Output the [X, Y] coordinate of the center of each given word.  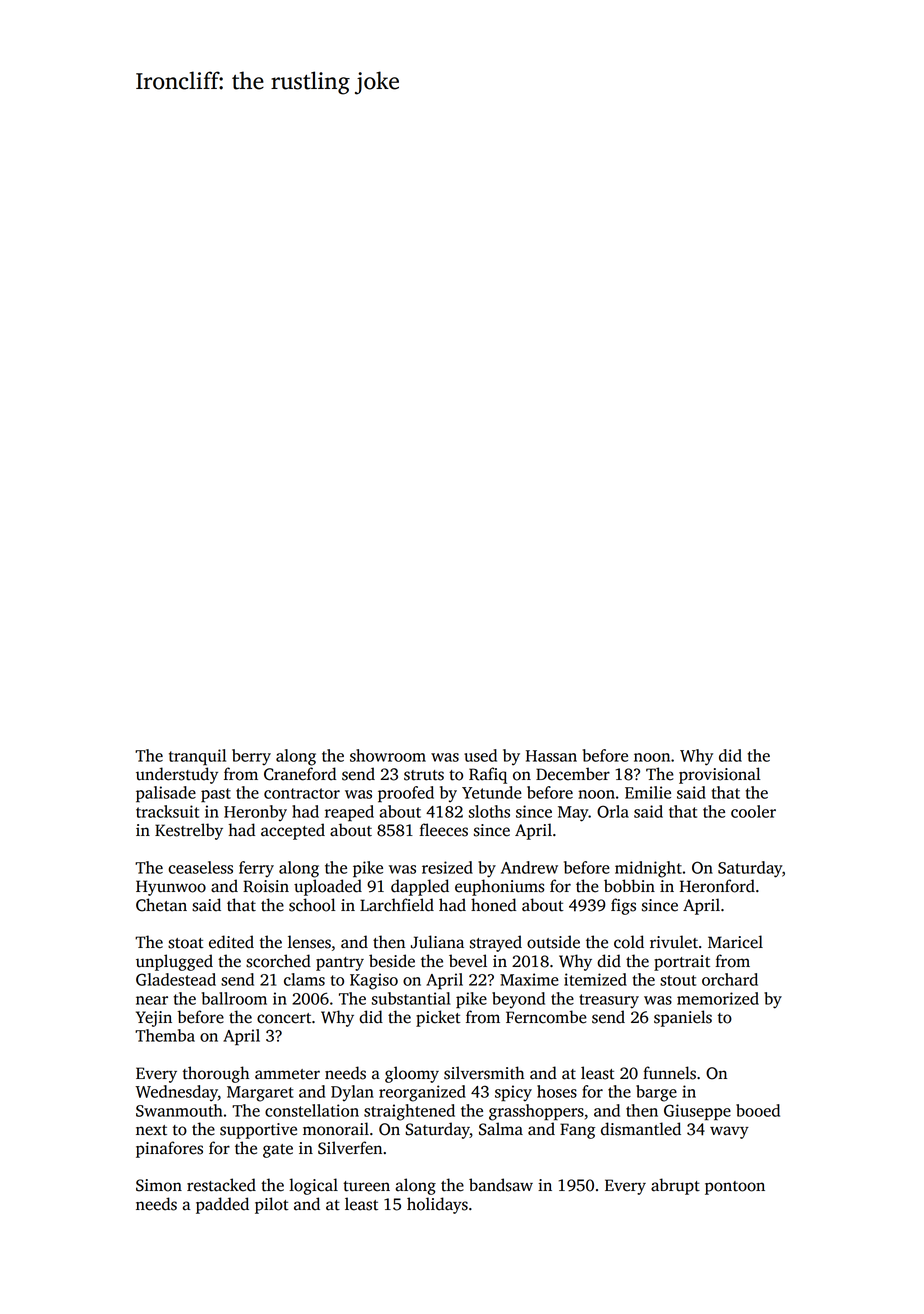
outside [553, 942]
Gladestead [176, 979]
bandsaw [501, 1185]
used [480, 755]
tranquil [197, 757]
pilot [272, 1205]
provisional [719, 775]
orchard [730, 979]
